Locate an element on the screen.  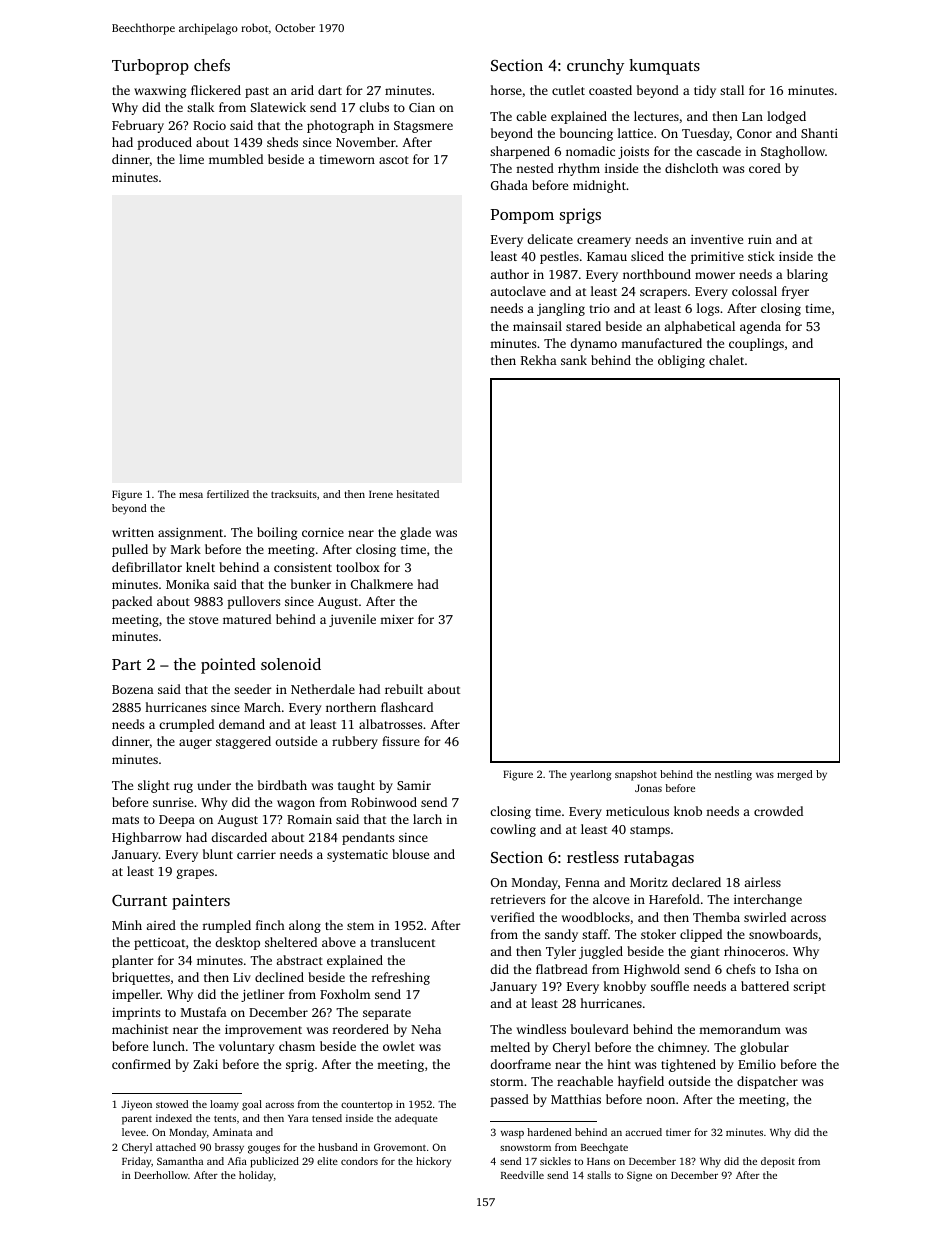
February is located at coordinates (138, 126).
